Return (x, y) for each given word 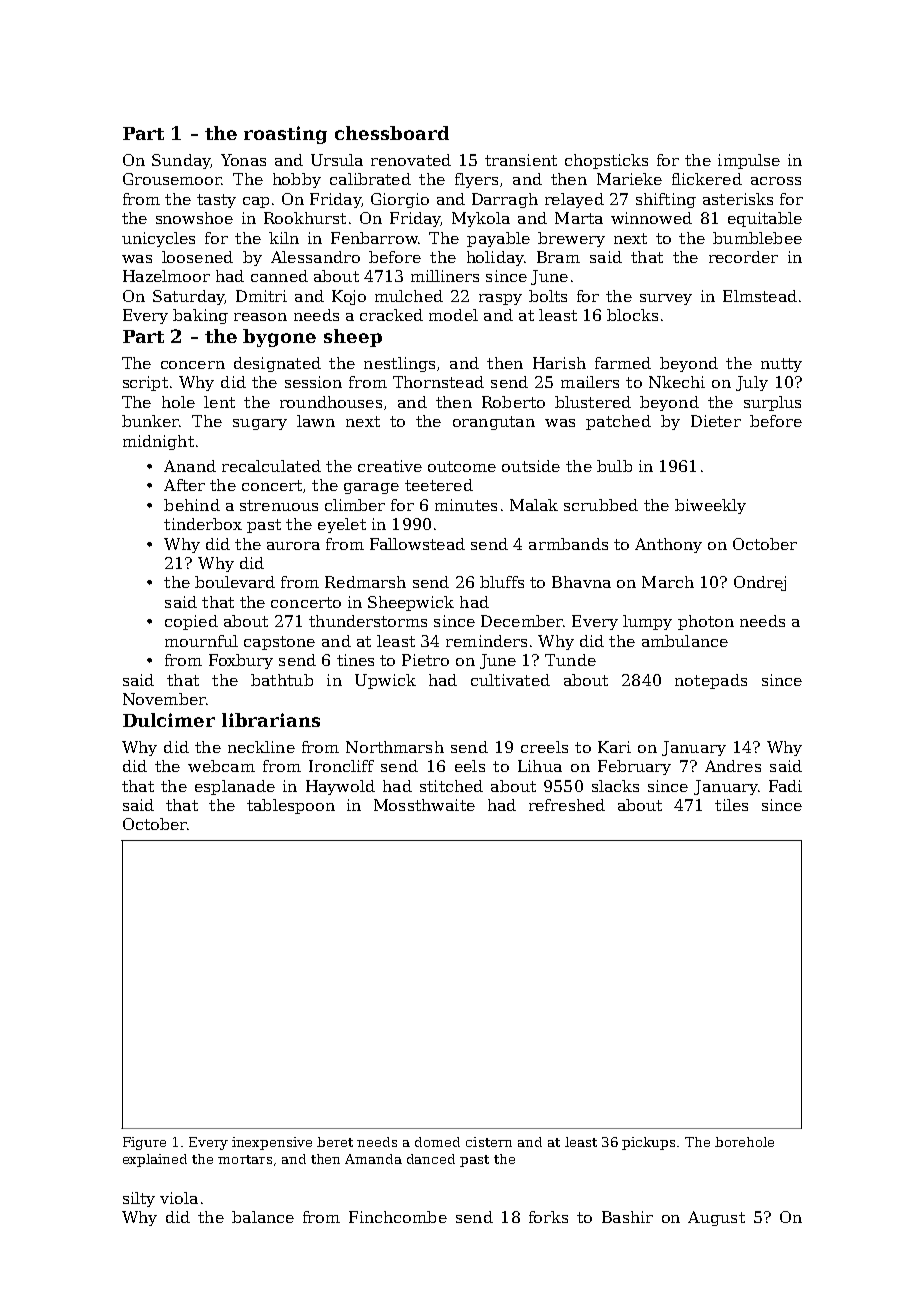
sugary (260, 424)
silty (139, 1199)
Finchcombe (398, 1217)
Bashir (627, 1217)
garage (371, 488)
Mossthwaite (424, 805)
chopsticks (606, 161)
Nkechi (677, 382)
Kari (614, 747)
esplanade (235, 787)
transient (521, 160)
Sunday (181, 161)
